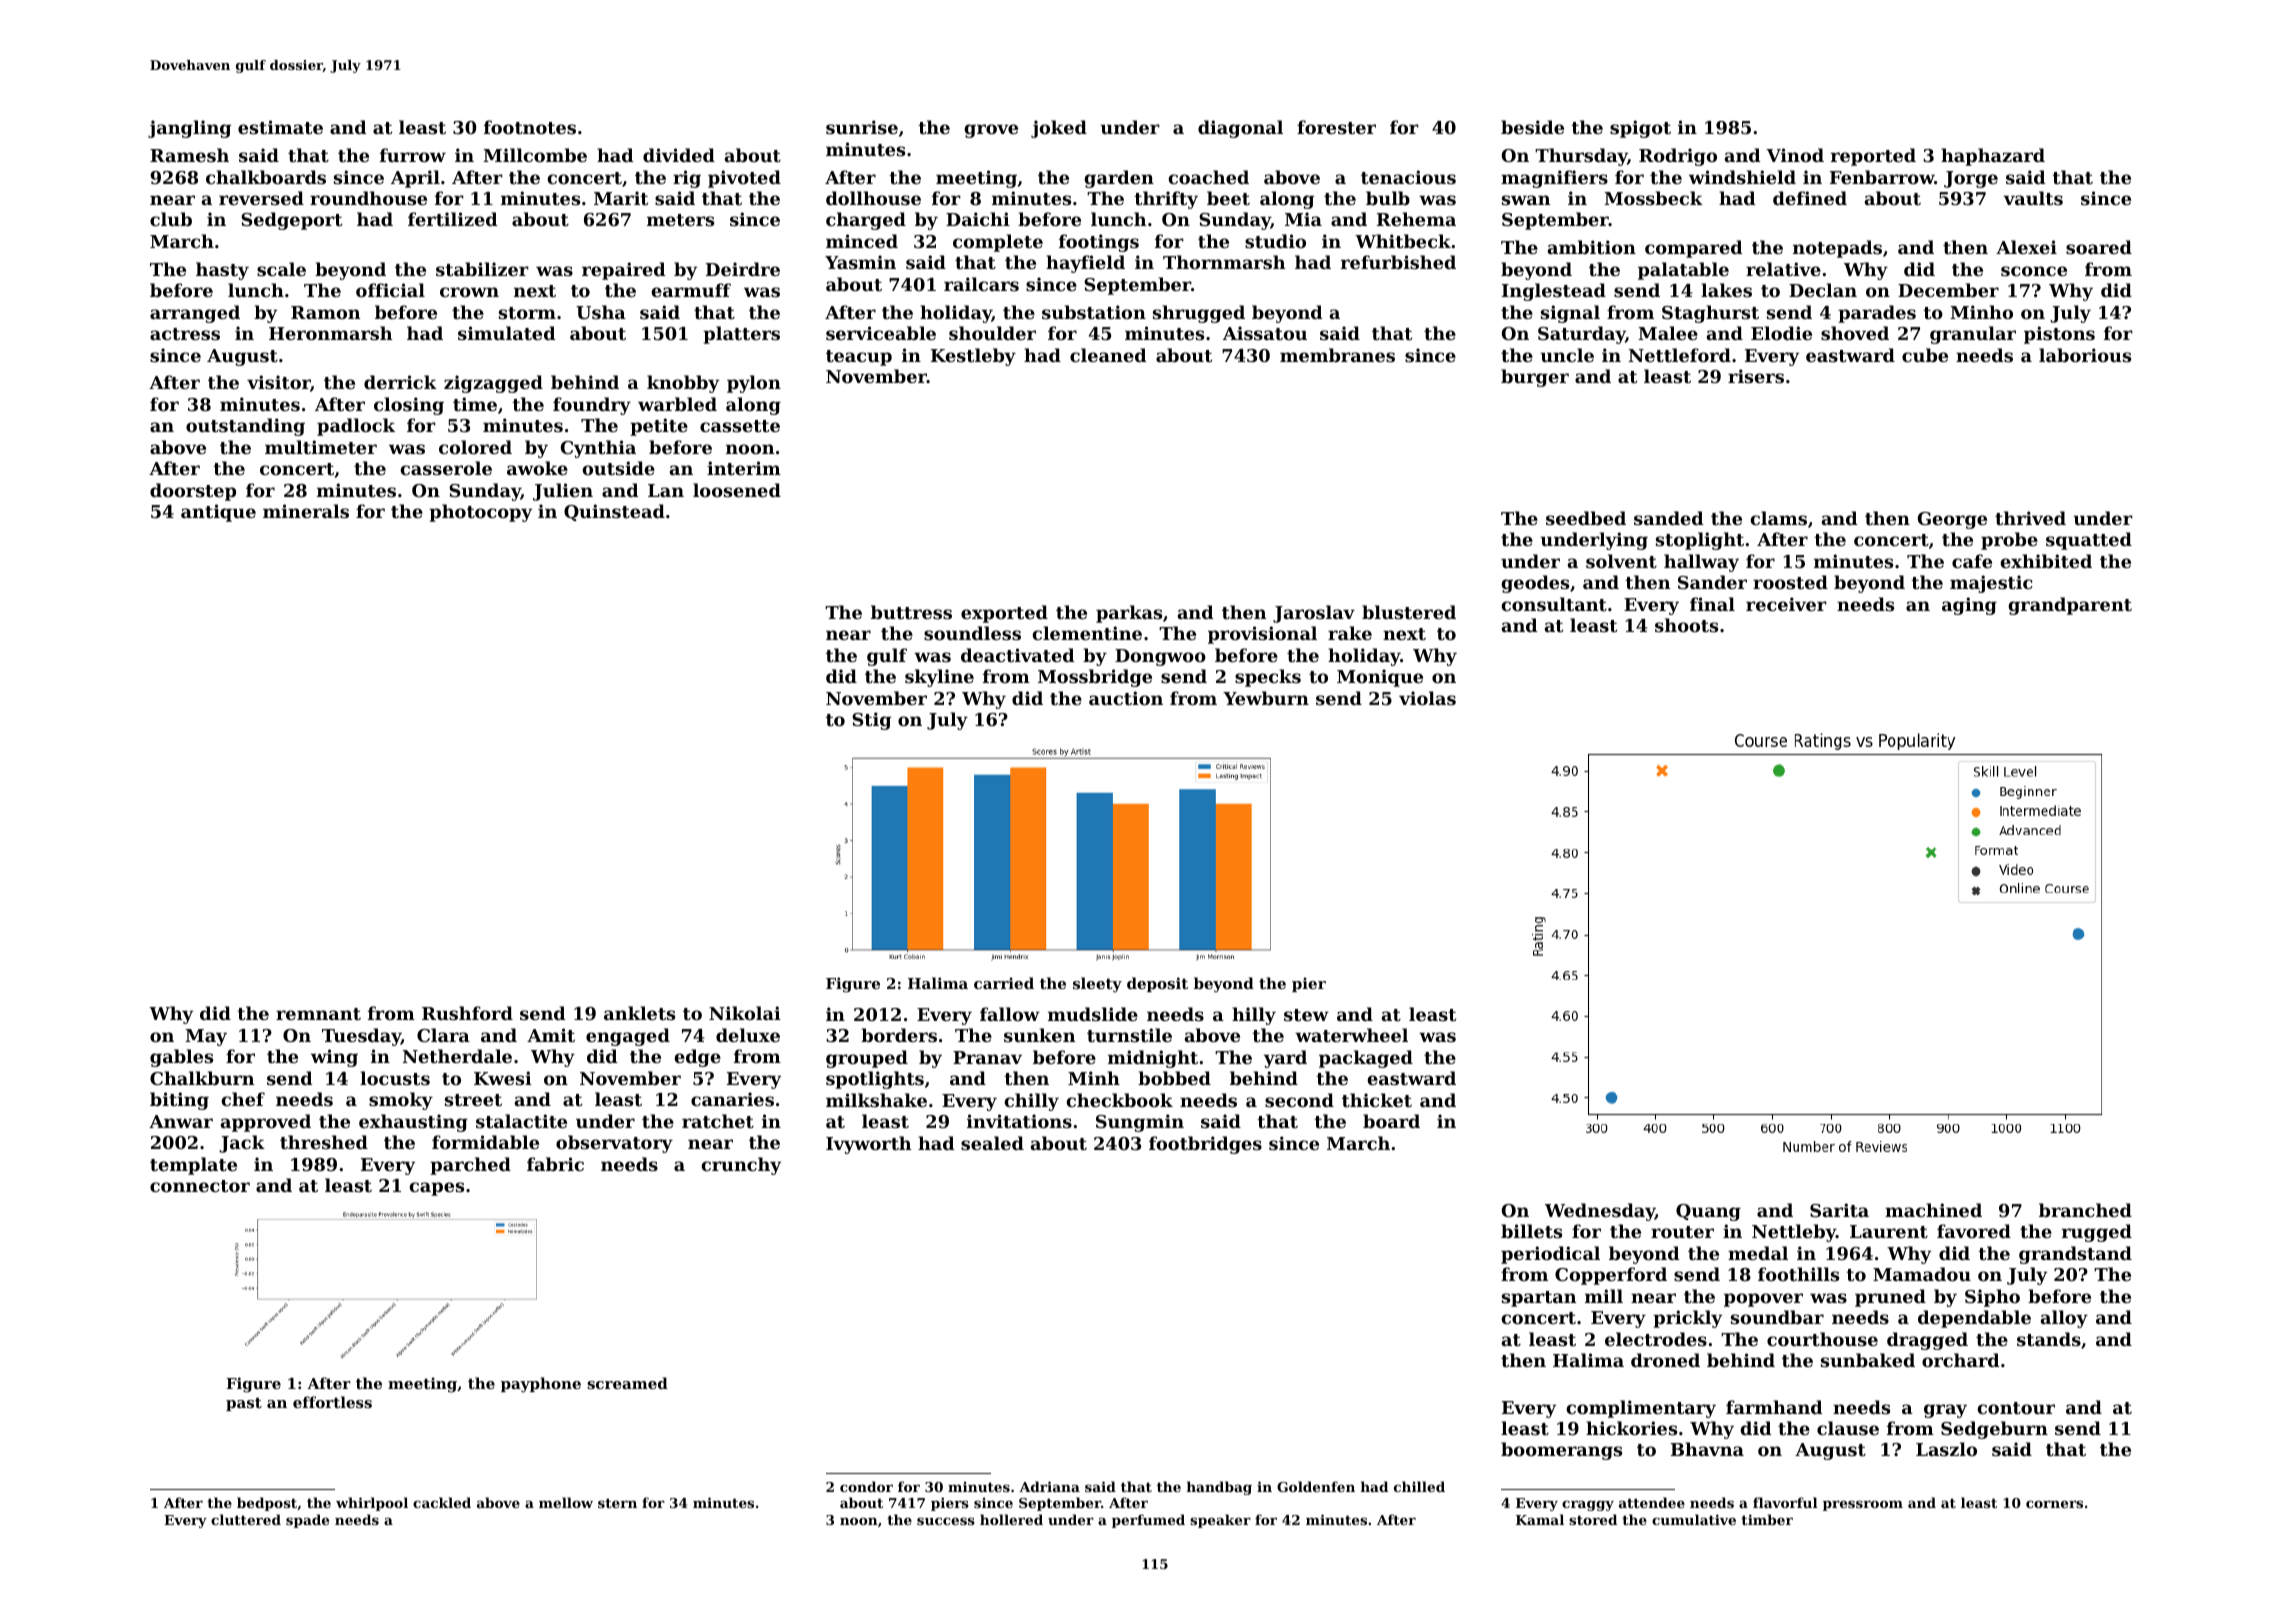  I want to click on exported, so click(1004, 614).
